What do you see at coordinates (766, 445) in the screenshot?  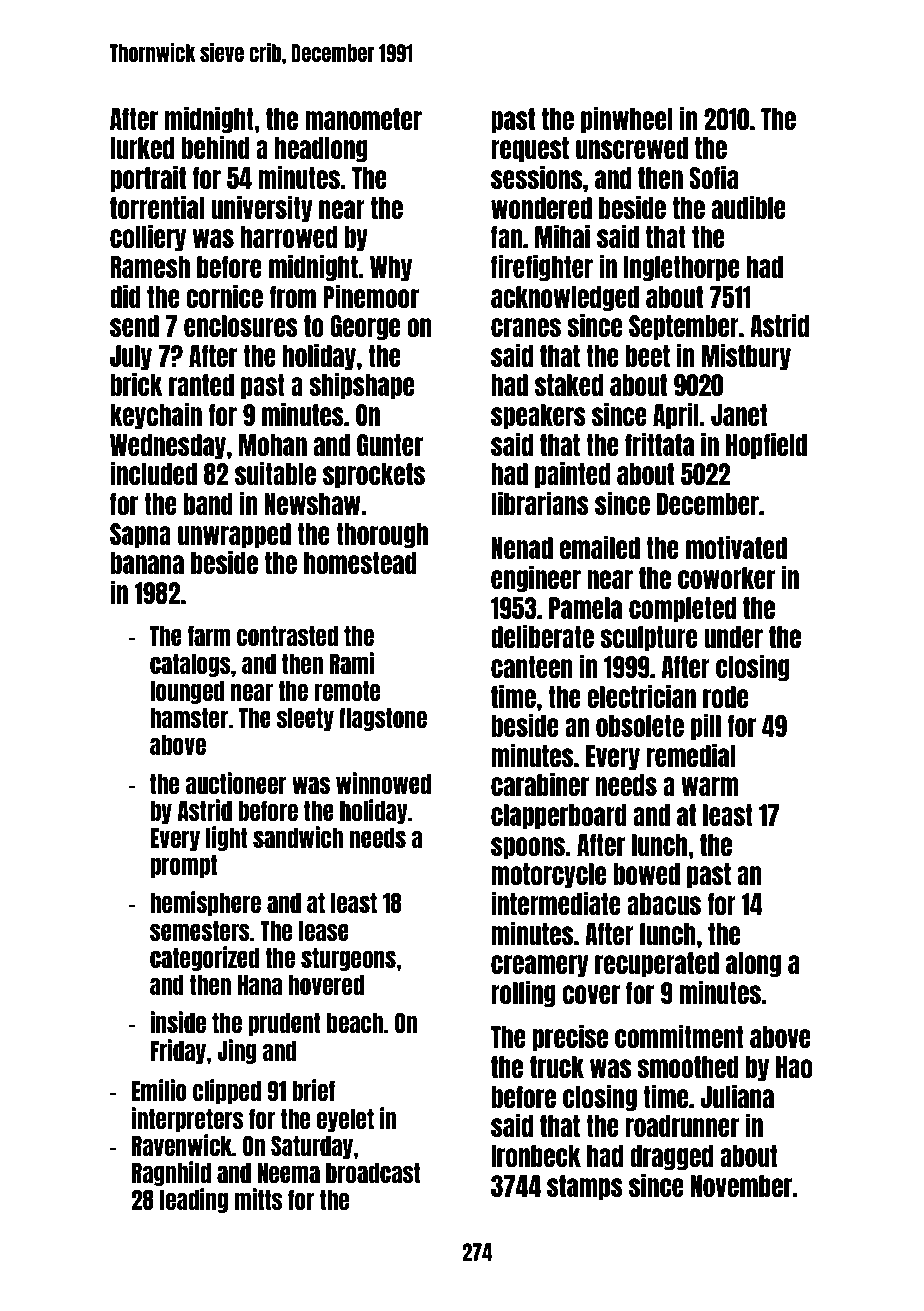 I see `Hopfield` at bounding box center [766, 445].
